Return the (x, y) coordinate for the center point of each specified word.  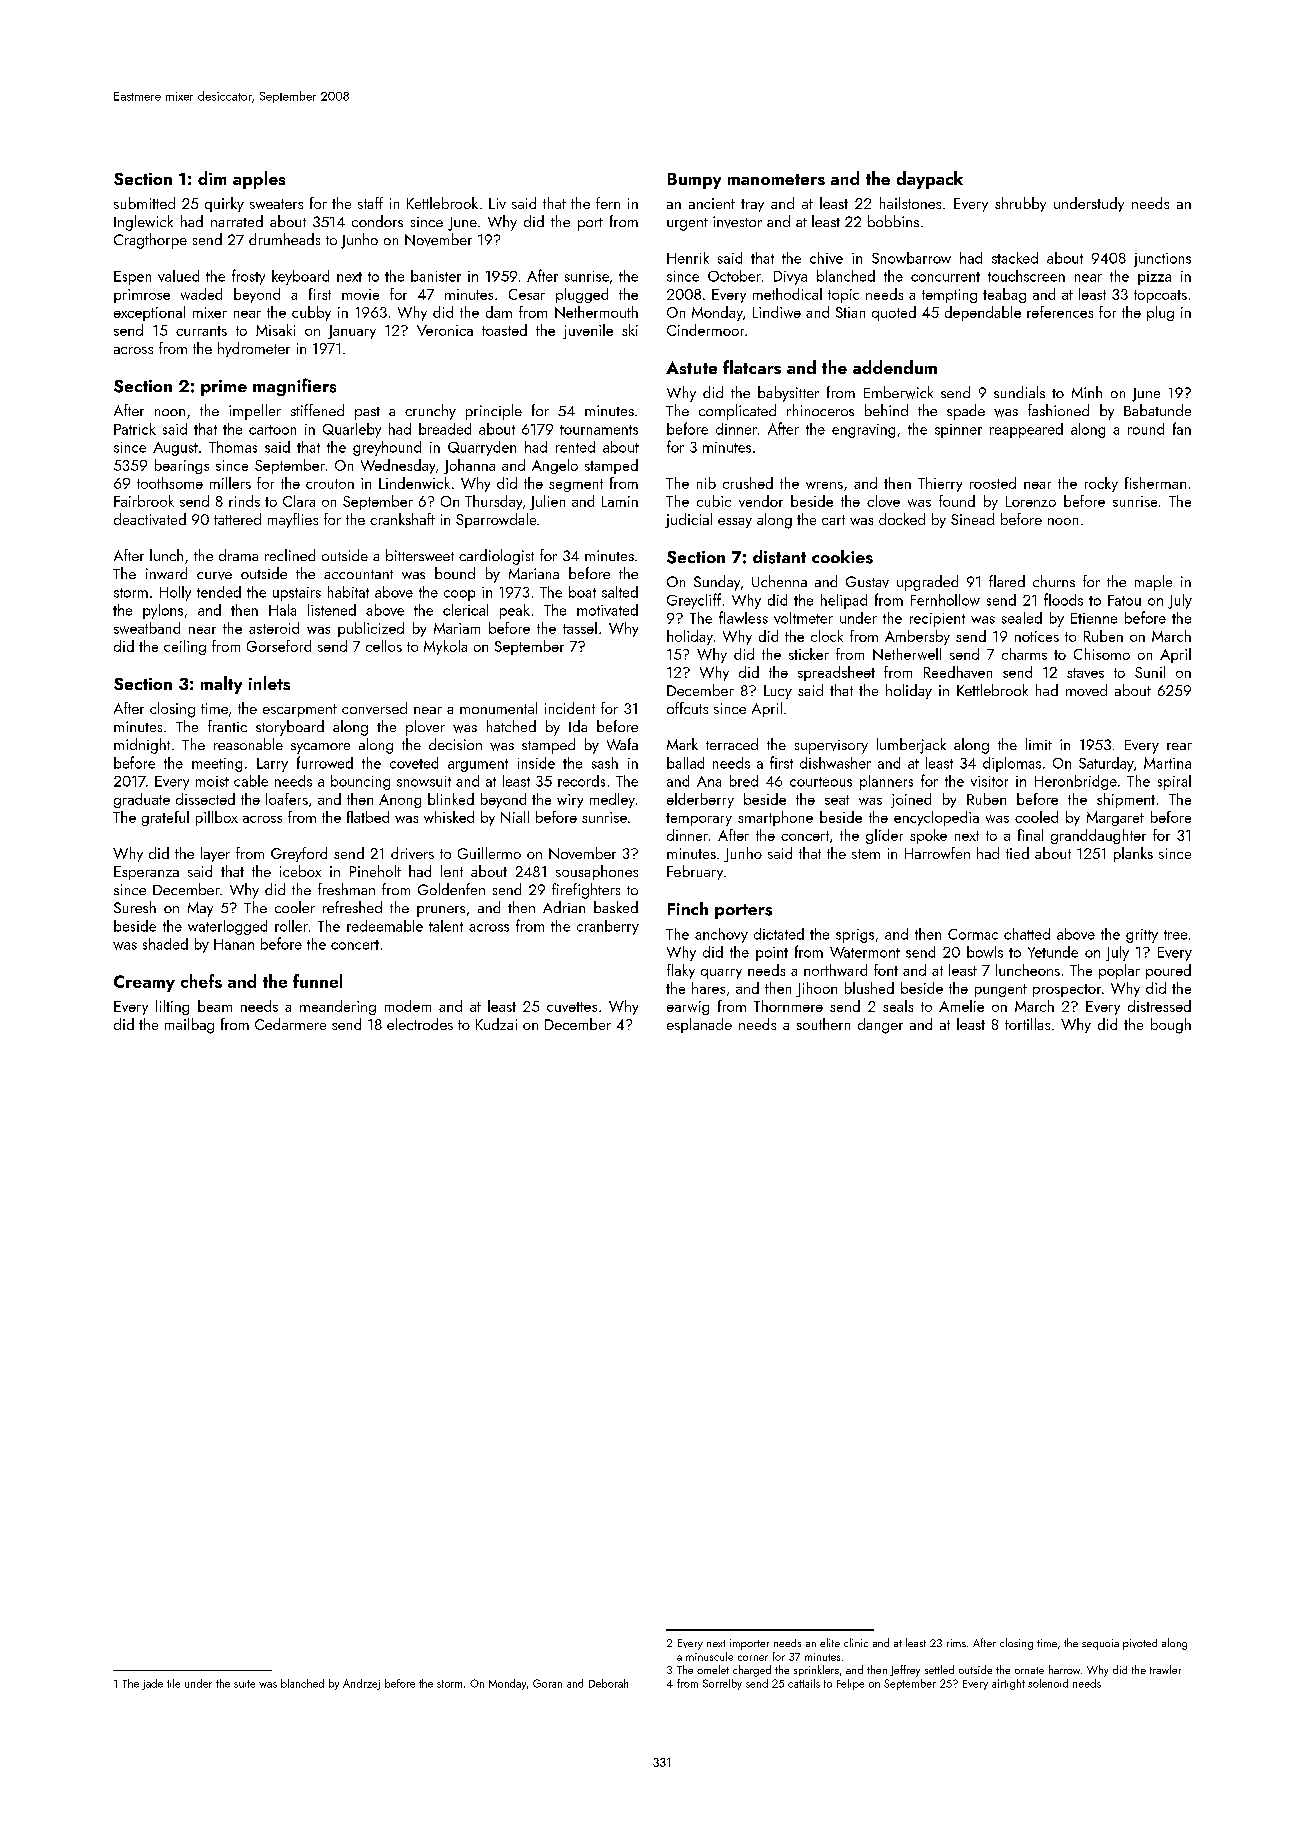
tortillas (1027, 1024)
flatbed (368, 817)
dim (212, 178)
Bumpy (694, 181)
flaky (681, 971)
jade (152, 1684)
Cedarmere (290, 1024)
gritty (1142, 936)
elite (830, 1642)
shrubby (1020, 204)
